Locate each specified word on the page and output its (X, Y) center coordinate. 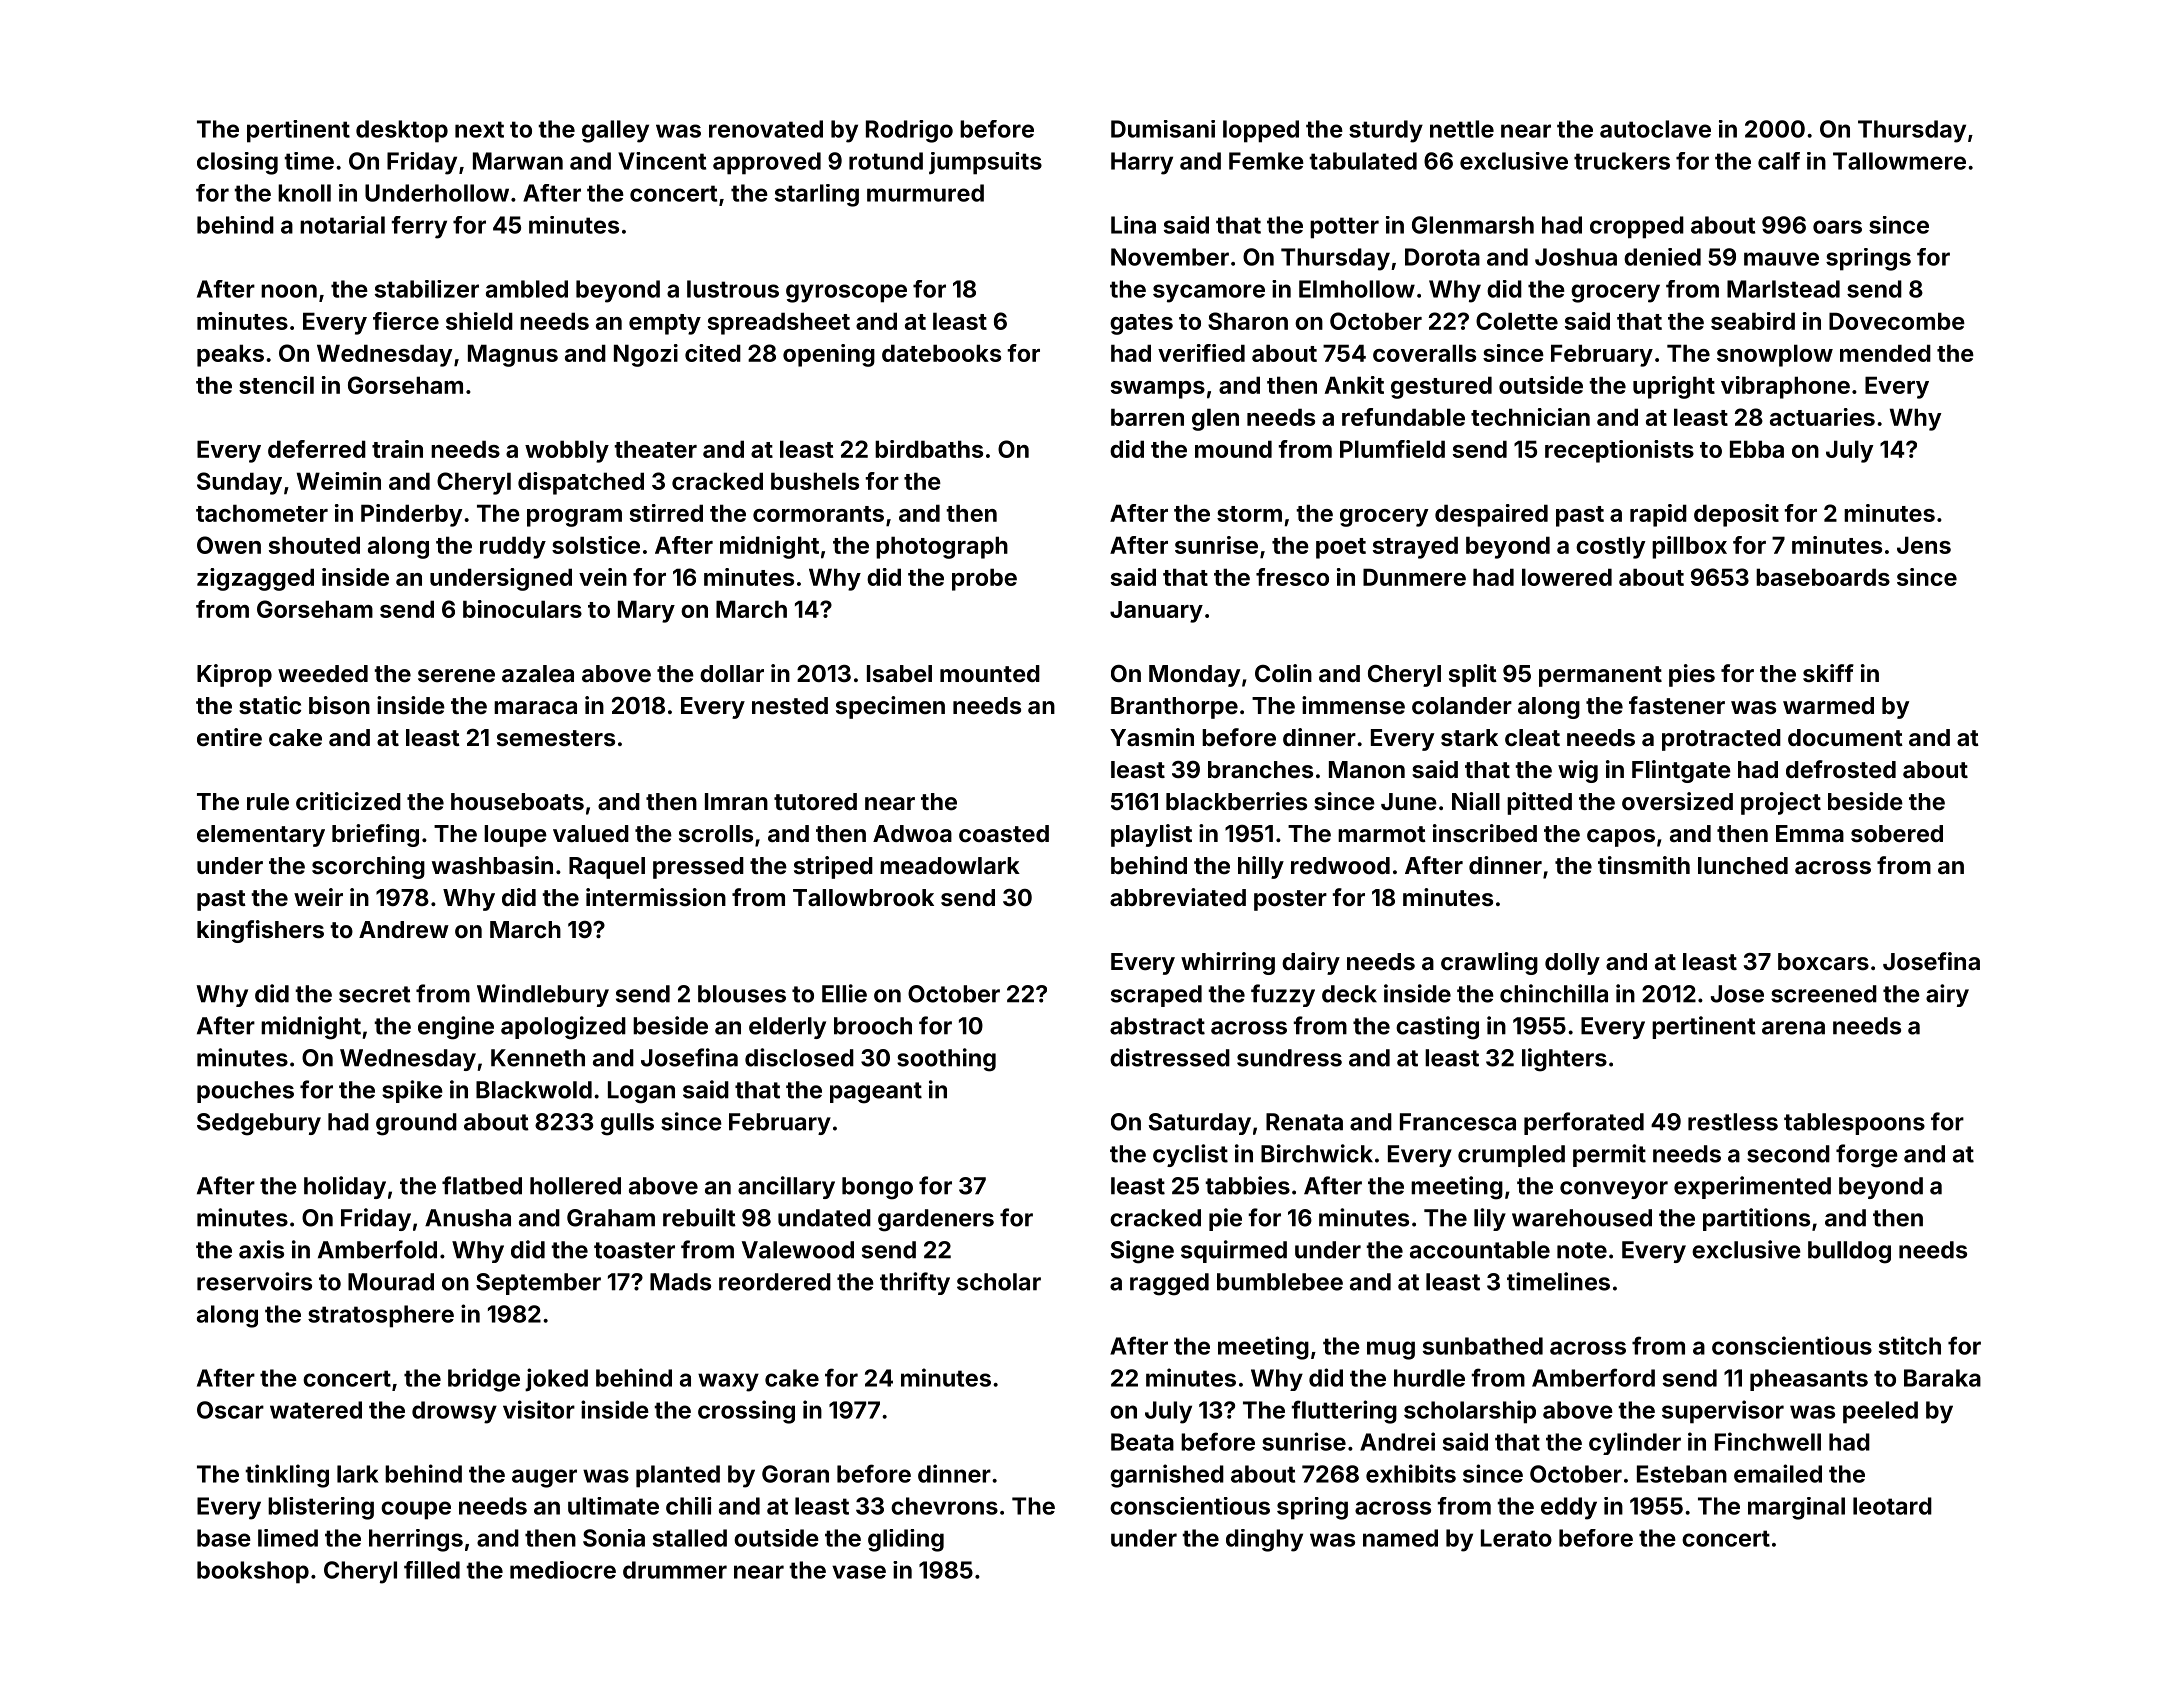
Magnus (513, 355)
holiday (345, 1187)
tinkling (287, 1476)
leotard (1892, 1506)
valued (591, 833)
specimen (890, 707)
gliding (906, 1540)
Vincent (662, 161)
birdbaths (929, 449)
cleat (1532, 737)
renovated (766, 129)
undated (824, 1218)
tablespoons (1854, 1124)
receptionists (1619, 451)
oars (1837, 227)
